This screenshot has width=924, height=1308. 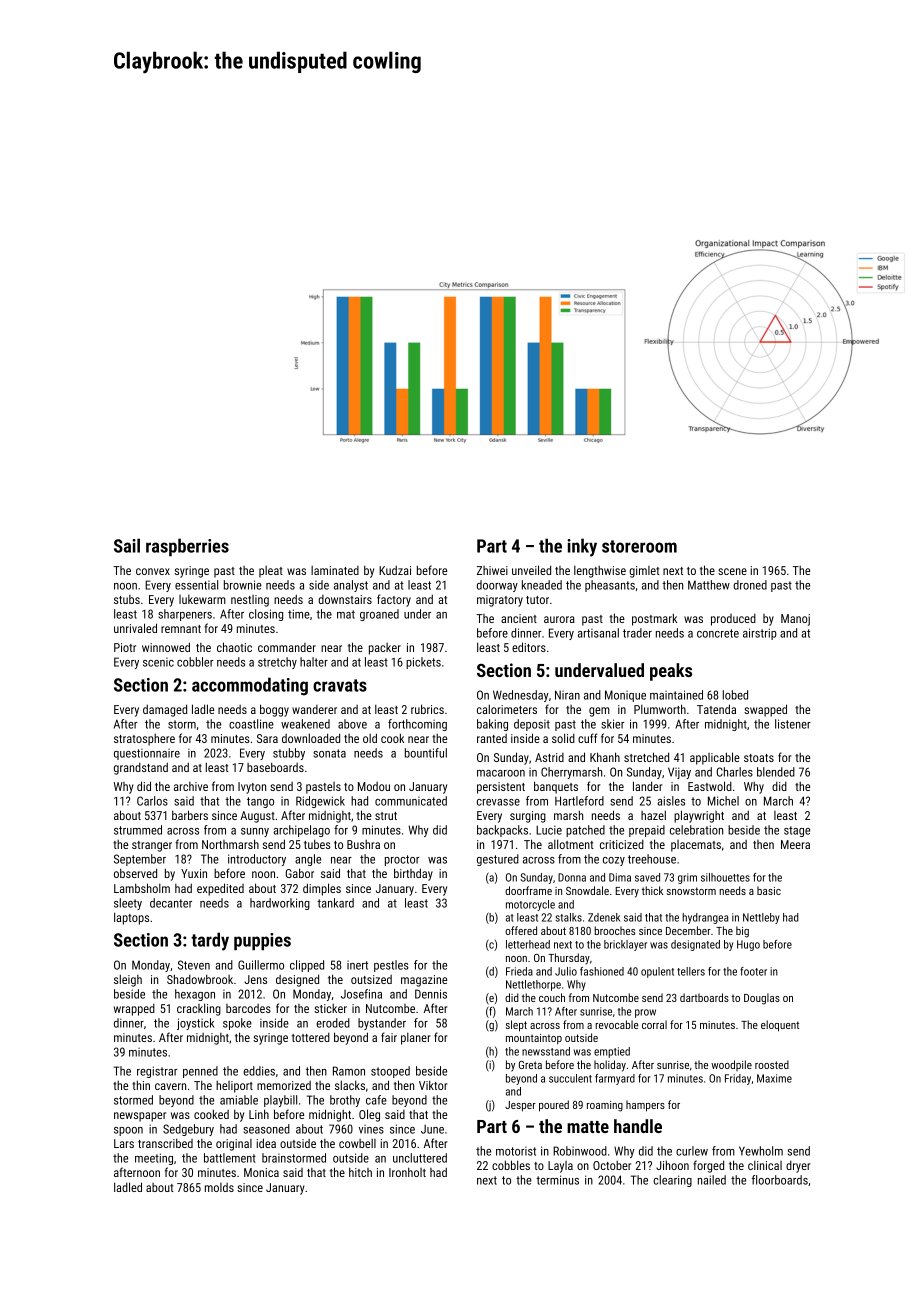 I want to click on puppies, so click(x=262, y=941).
